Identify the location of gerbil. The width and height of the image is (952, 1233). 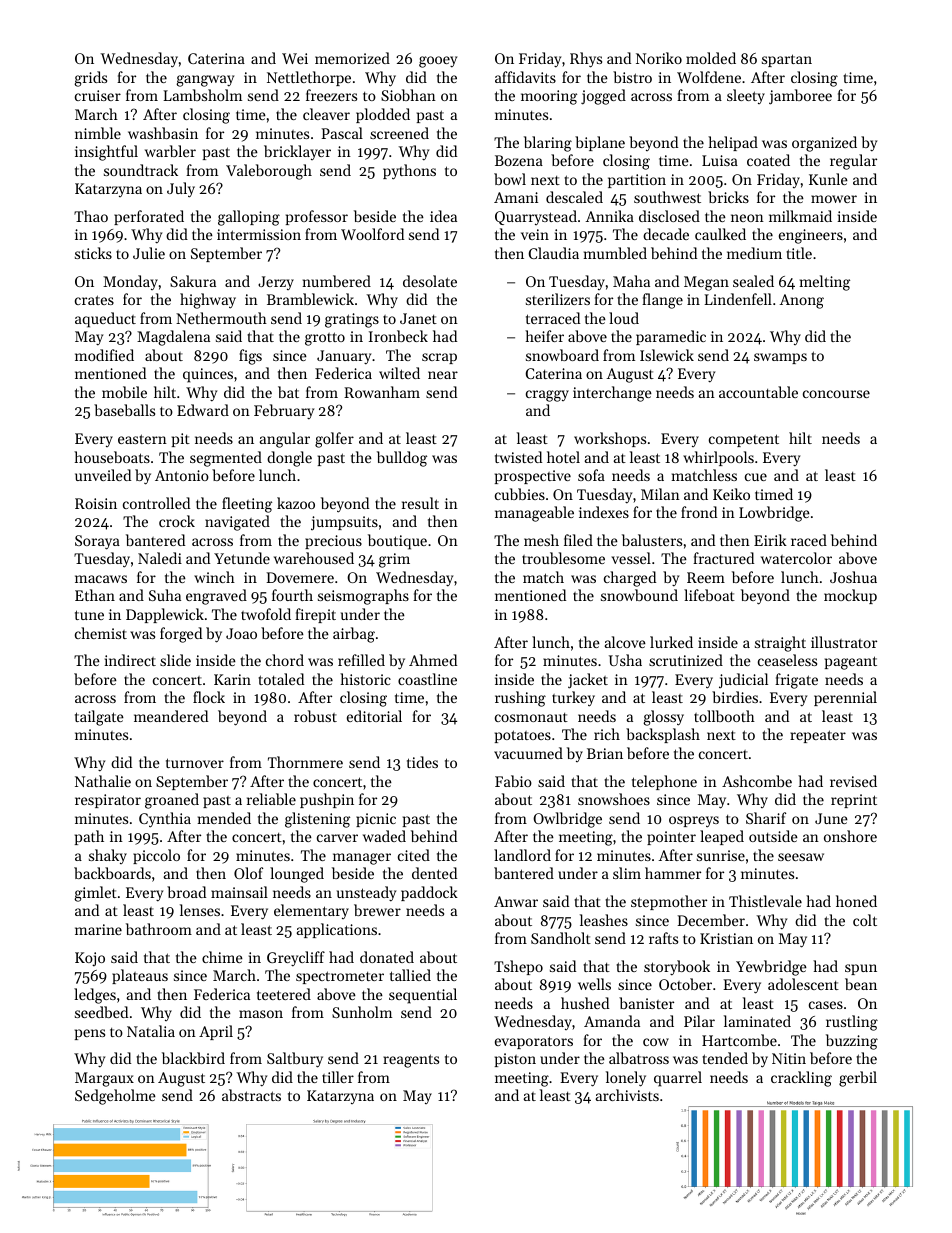
(858, 1079).
